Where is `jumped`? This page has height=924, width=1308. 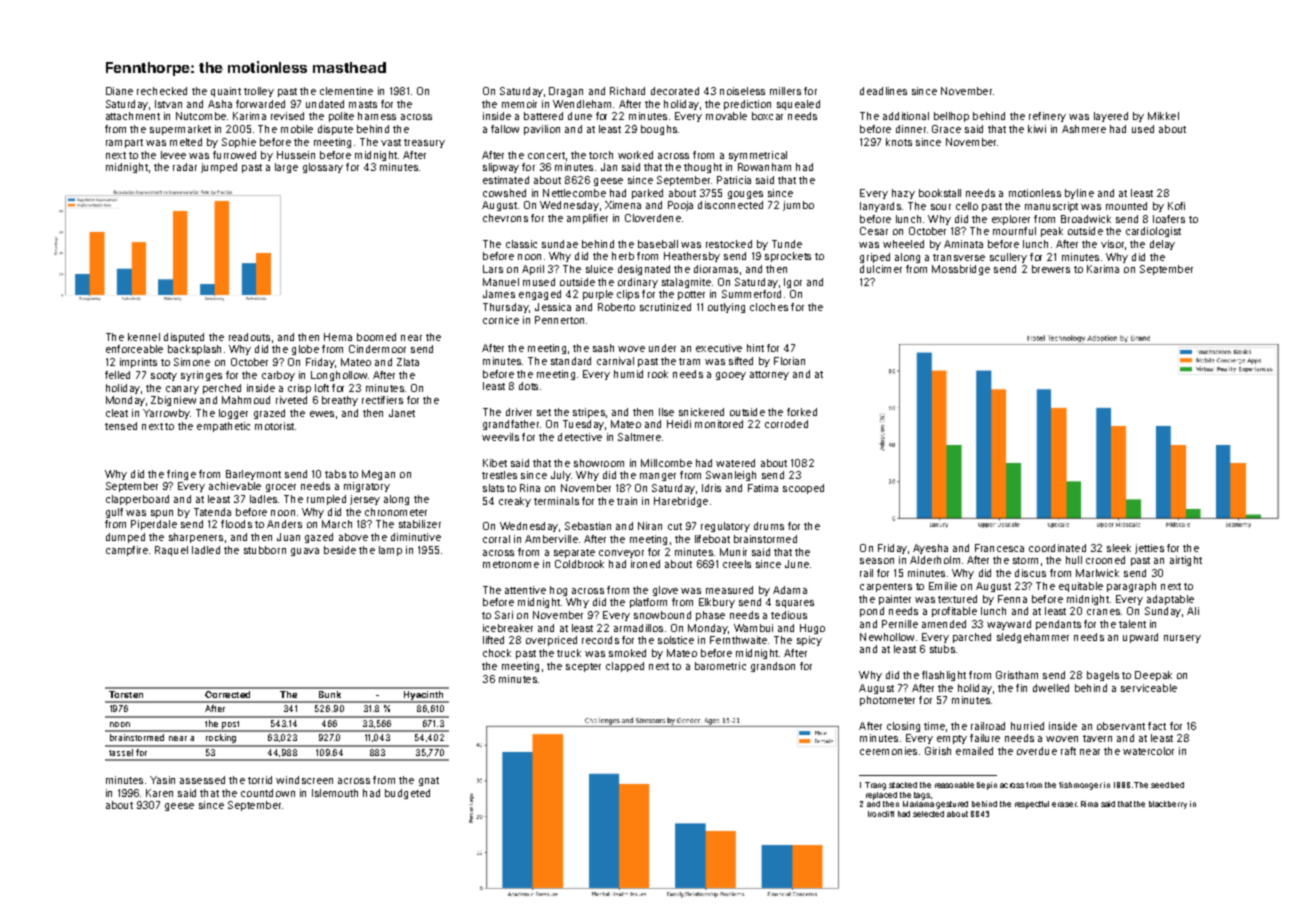 jumped is located at coordinates (219, 168).
